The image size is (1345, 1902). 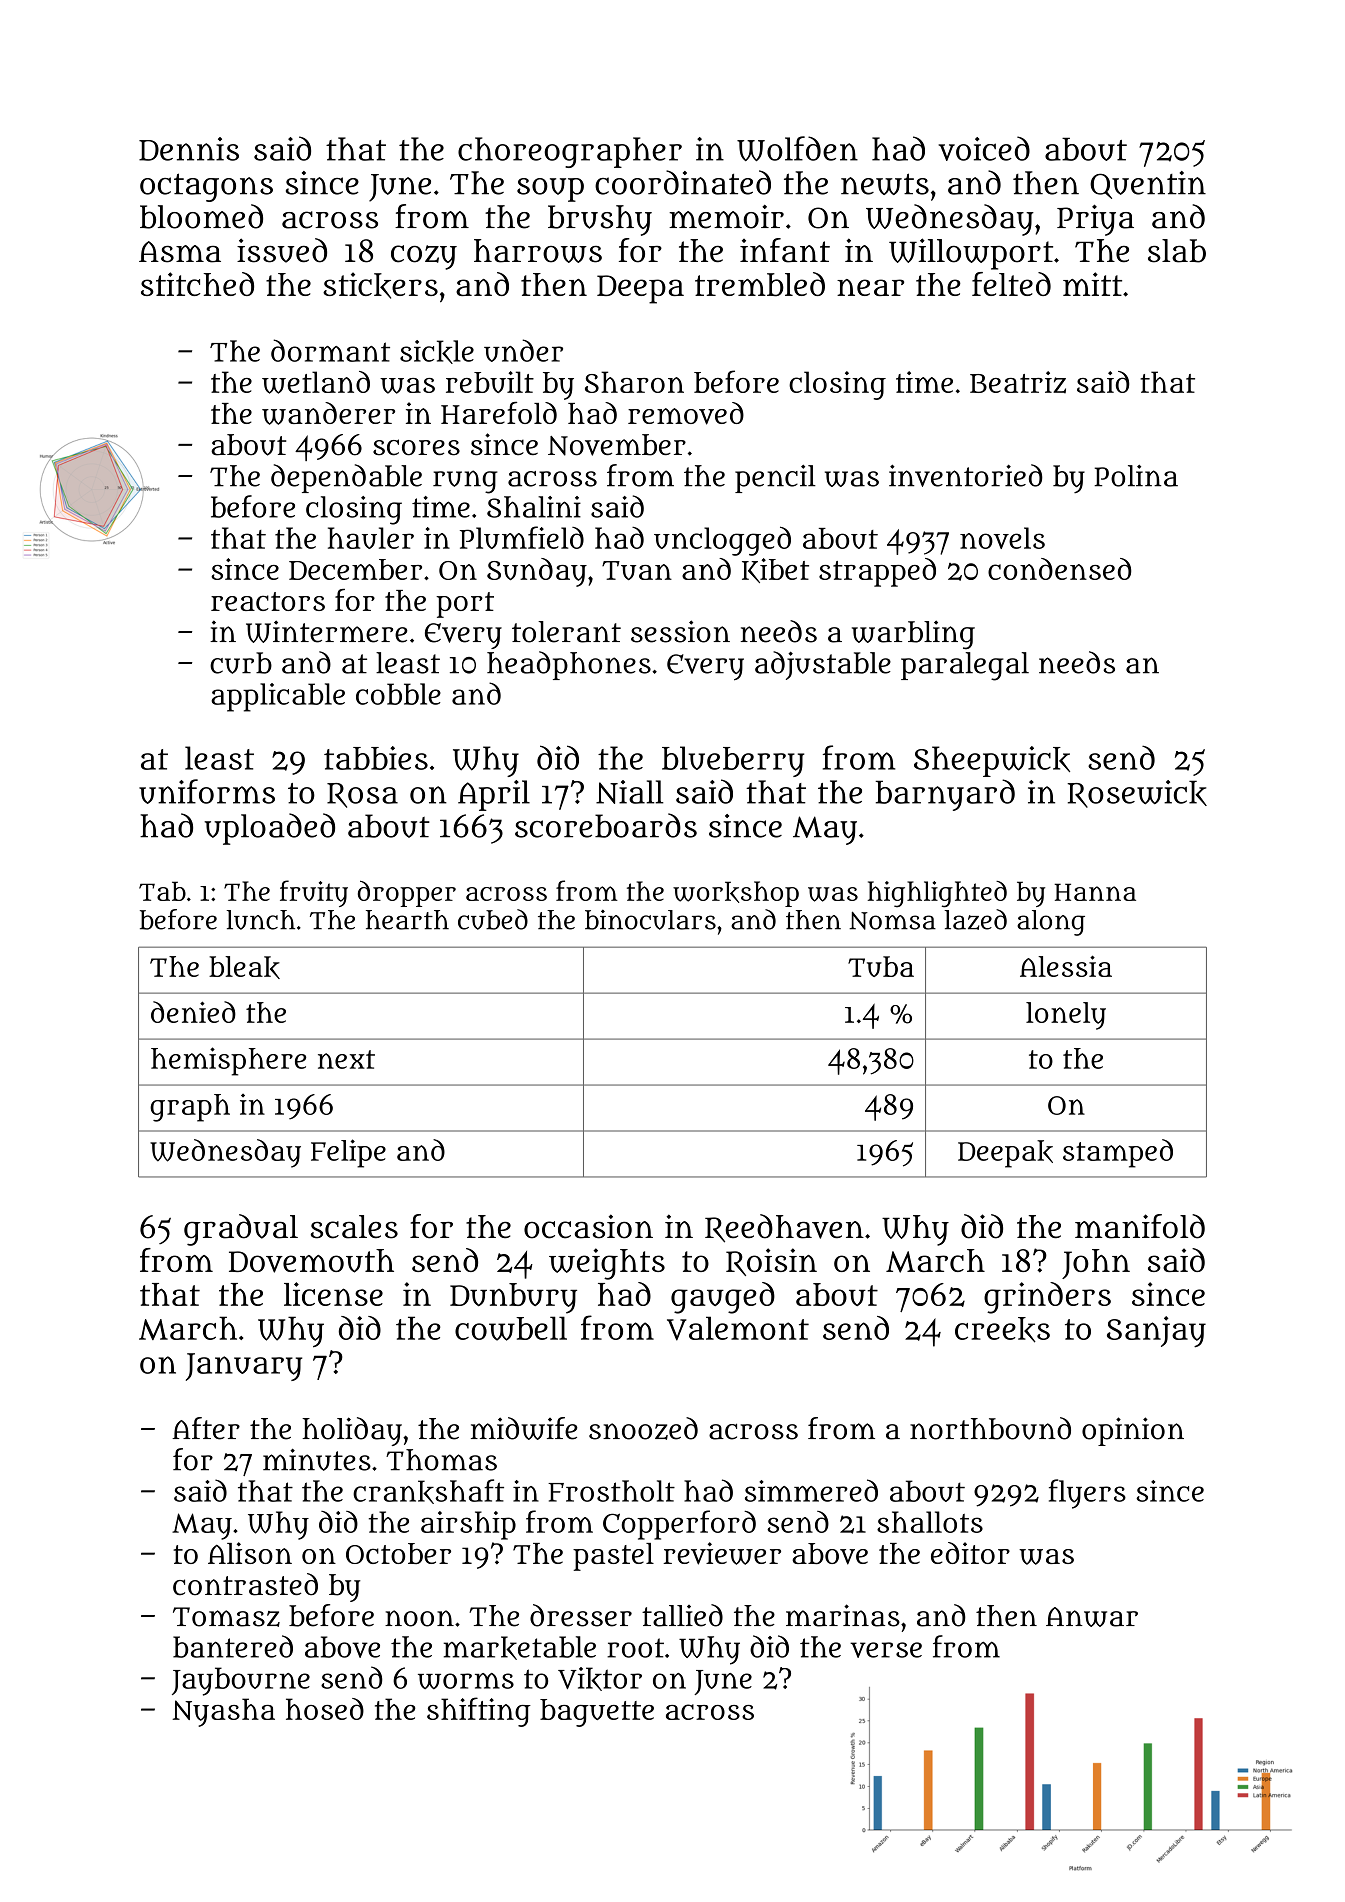 I want to click on curb, so click(x=241, y=663).
